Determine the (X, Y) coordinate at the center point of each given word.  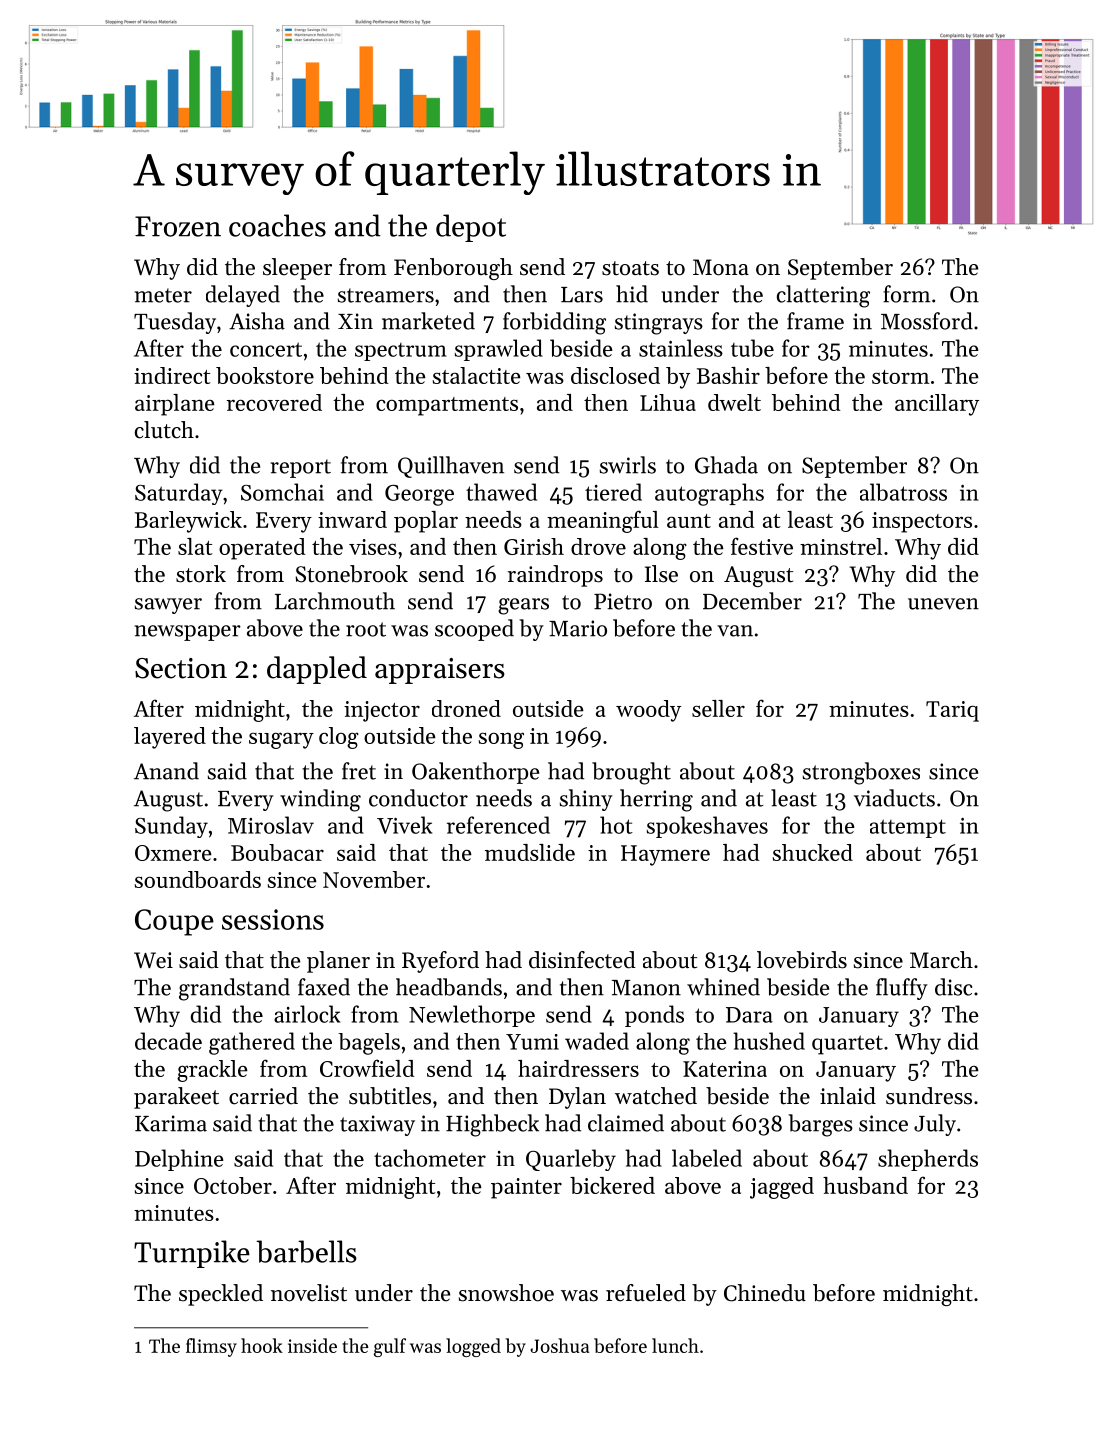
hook (262, 1345)
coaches (277, 225)
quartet (847, 1045)
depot (471, 228)
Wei (153, 960)
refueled (646, 1293)
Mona (721, 267)
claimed (626, 1123)
